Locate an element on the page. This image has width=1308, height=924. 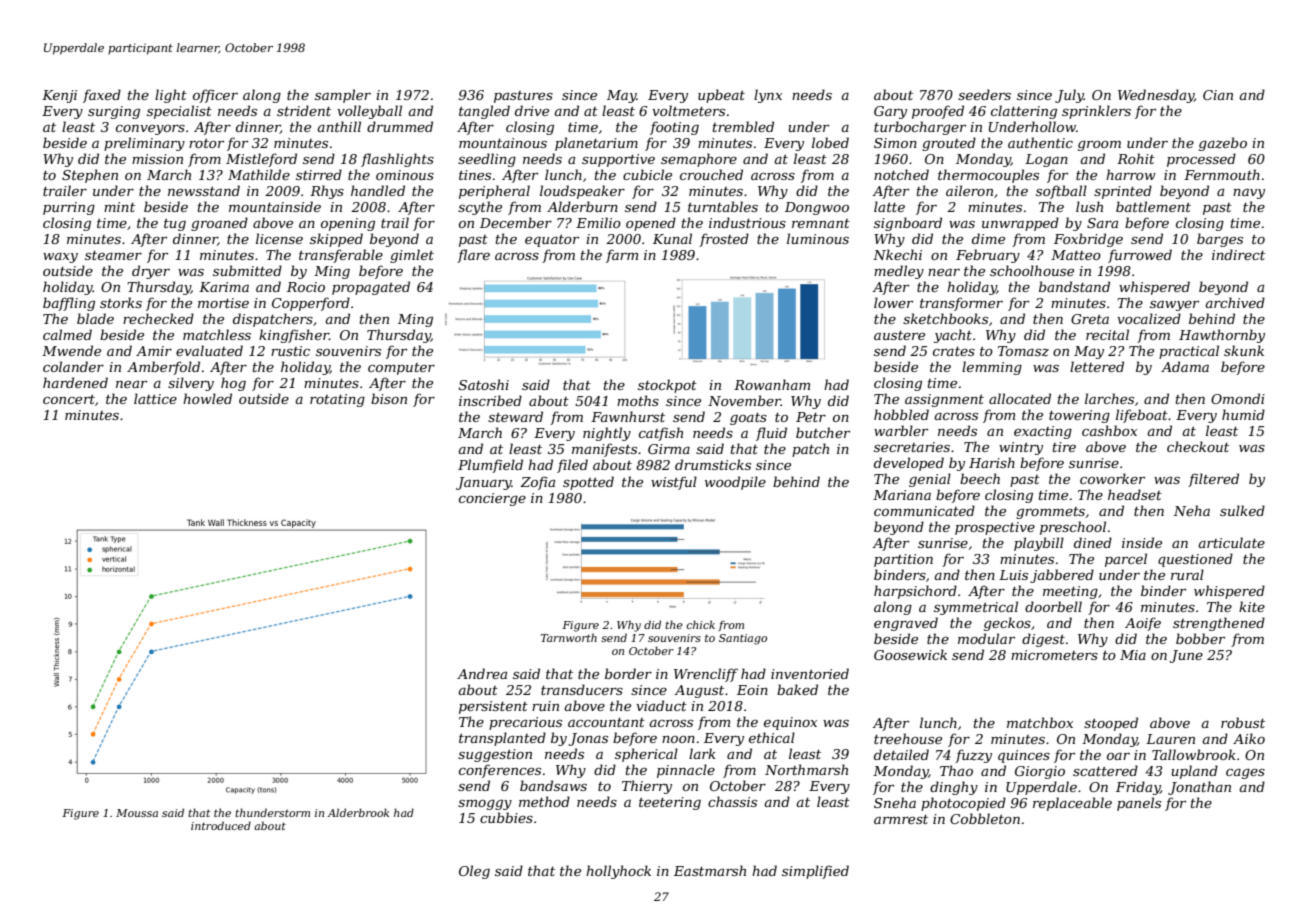
introduced is located at coordinates (221, 825).
